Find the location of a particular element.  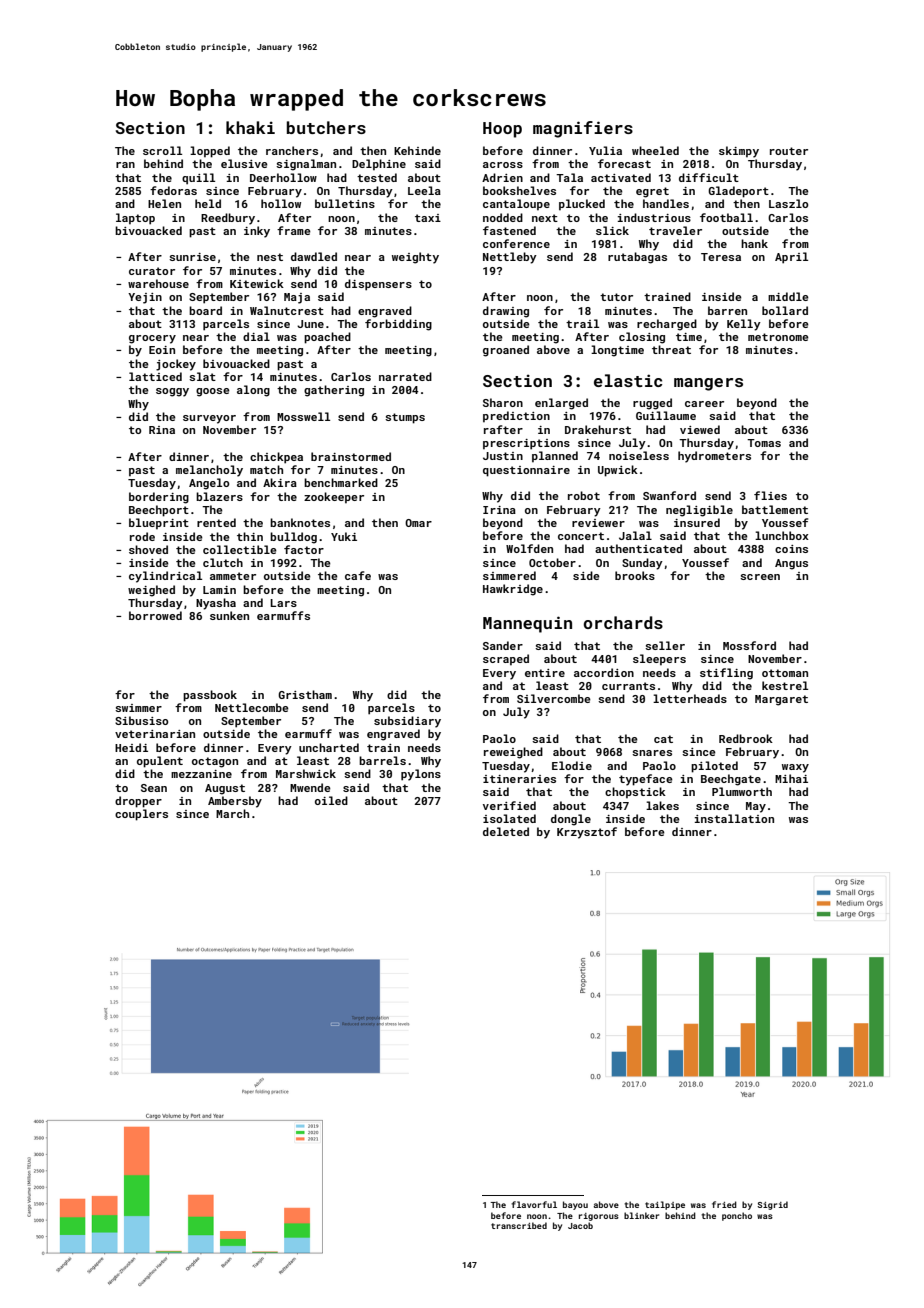

subsidiary is located at coordinates (407, 722).
